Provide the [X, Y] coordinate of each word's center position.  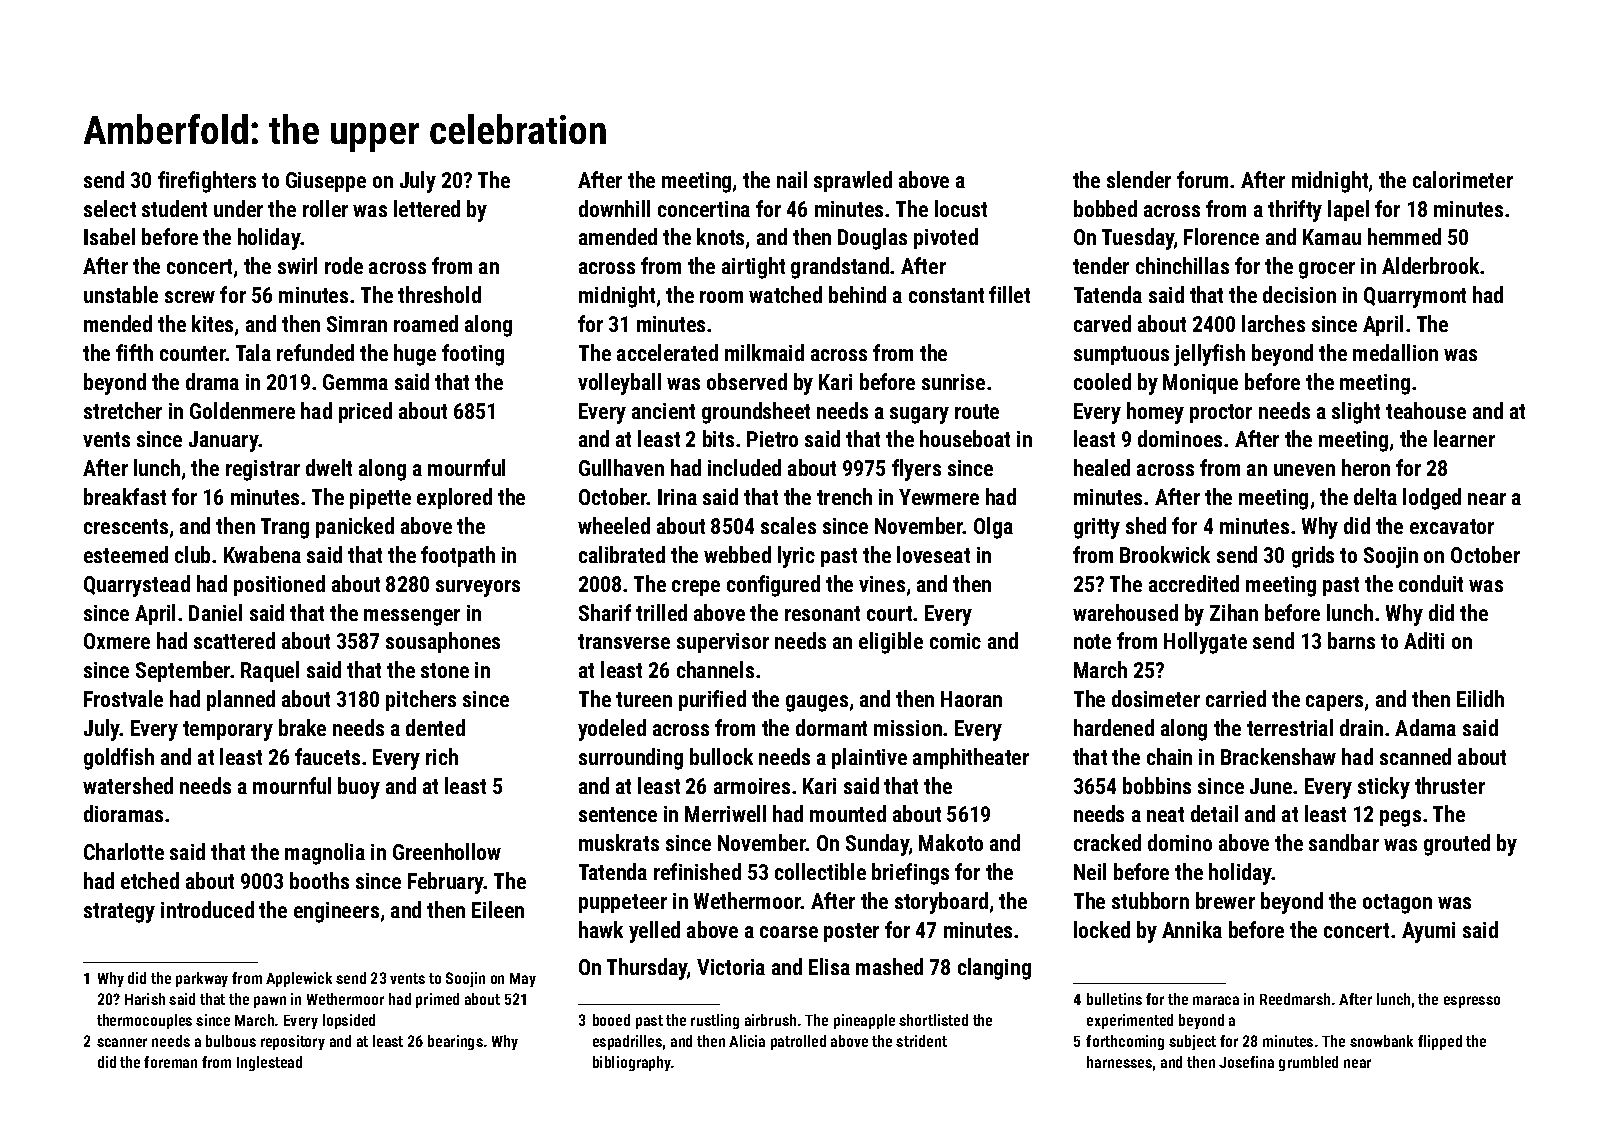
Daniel [215, 612]
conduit [1431, 583]
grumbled [1308, 1063]
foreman [170, 1062]
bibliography [632, 1063]
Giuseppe [326, 182]
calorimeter [1463, 179]
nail [792, 179]
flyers [916, 470]
